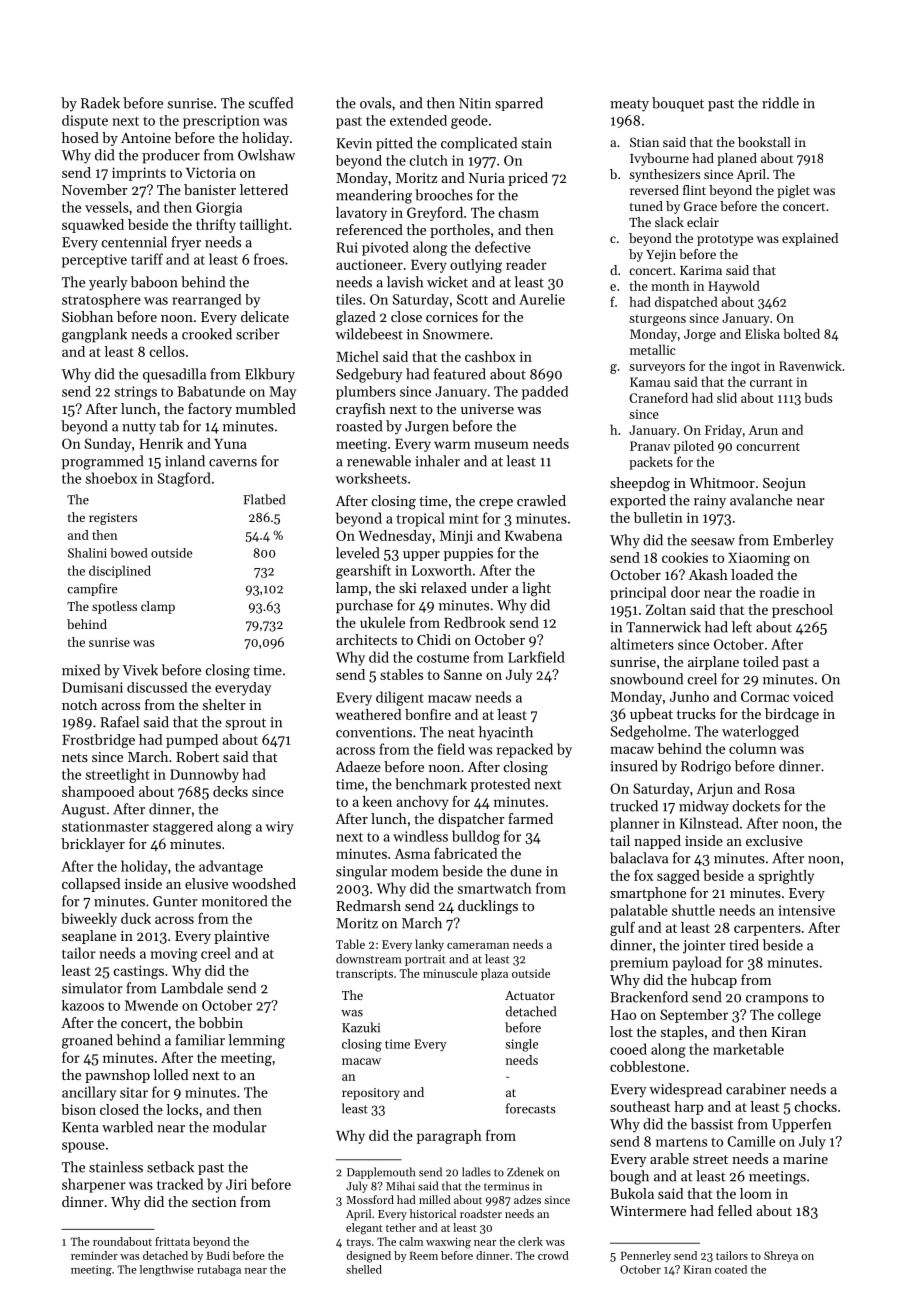 The image size is (908, 1316). I want to click on Nitin, so click(475, 103).
